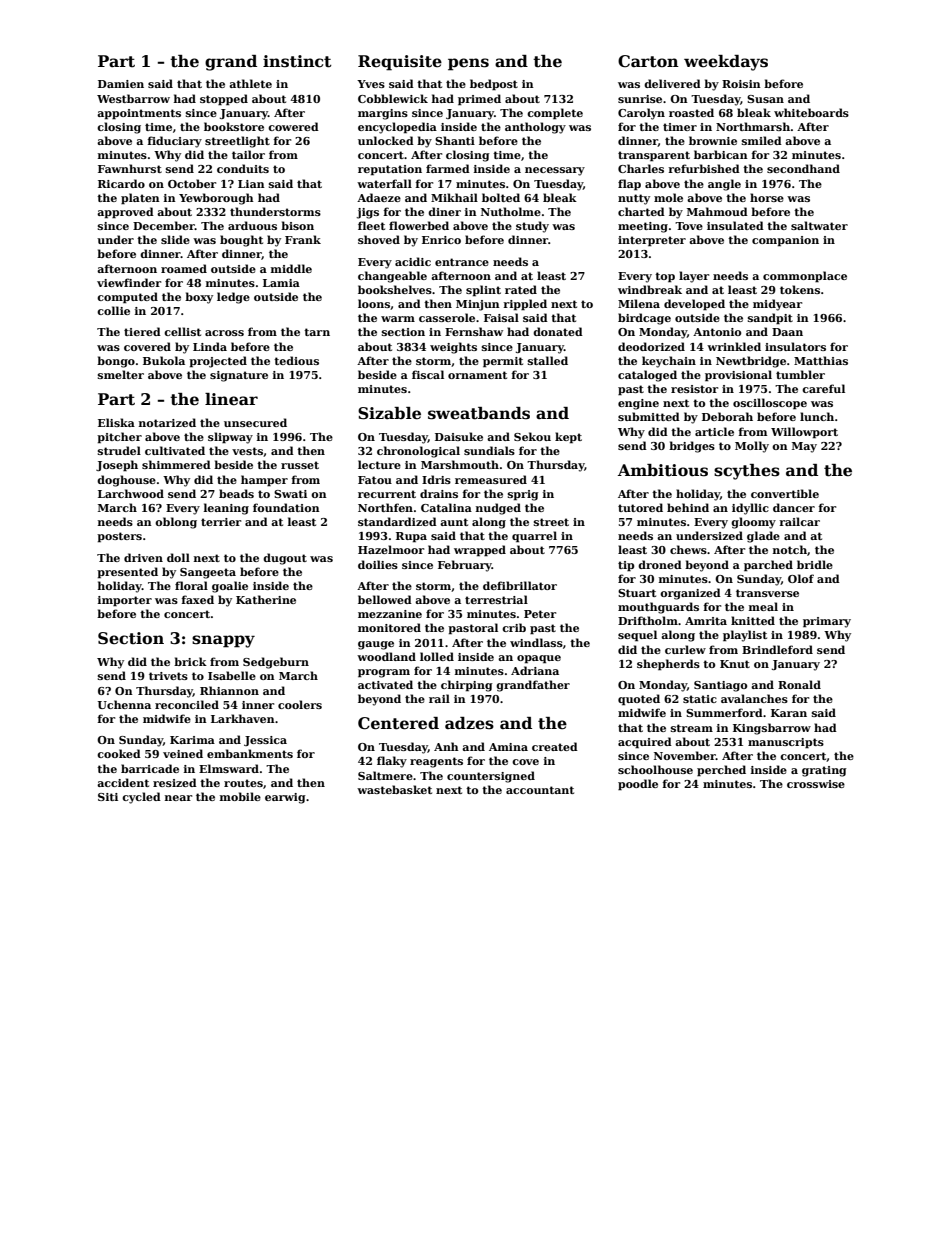 This screenshot has height=1233, width=952. I want to click on bongo, so click(116, 362).
